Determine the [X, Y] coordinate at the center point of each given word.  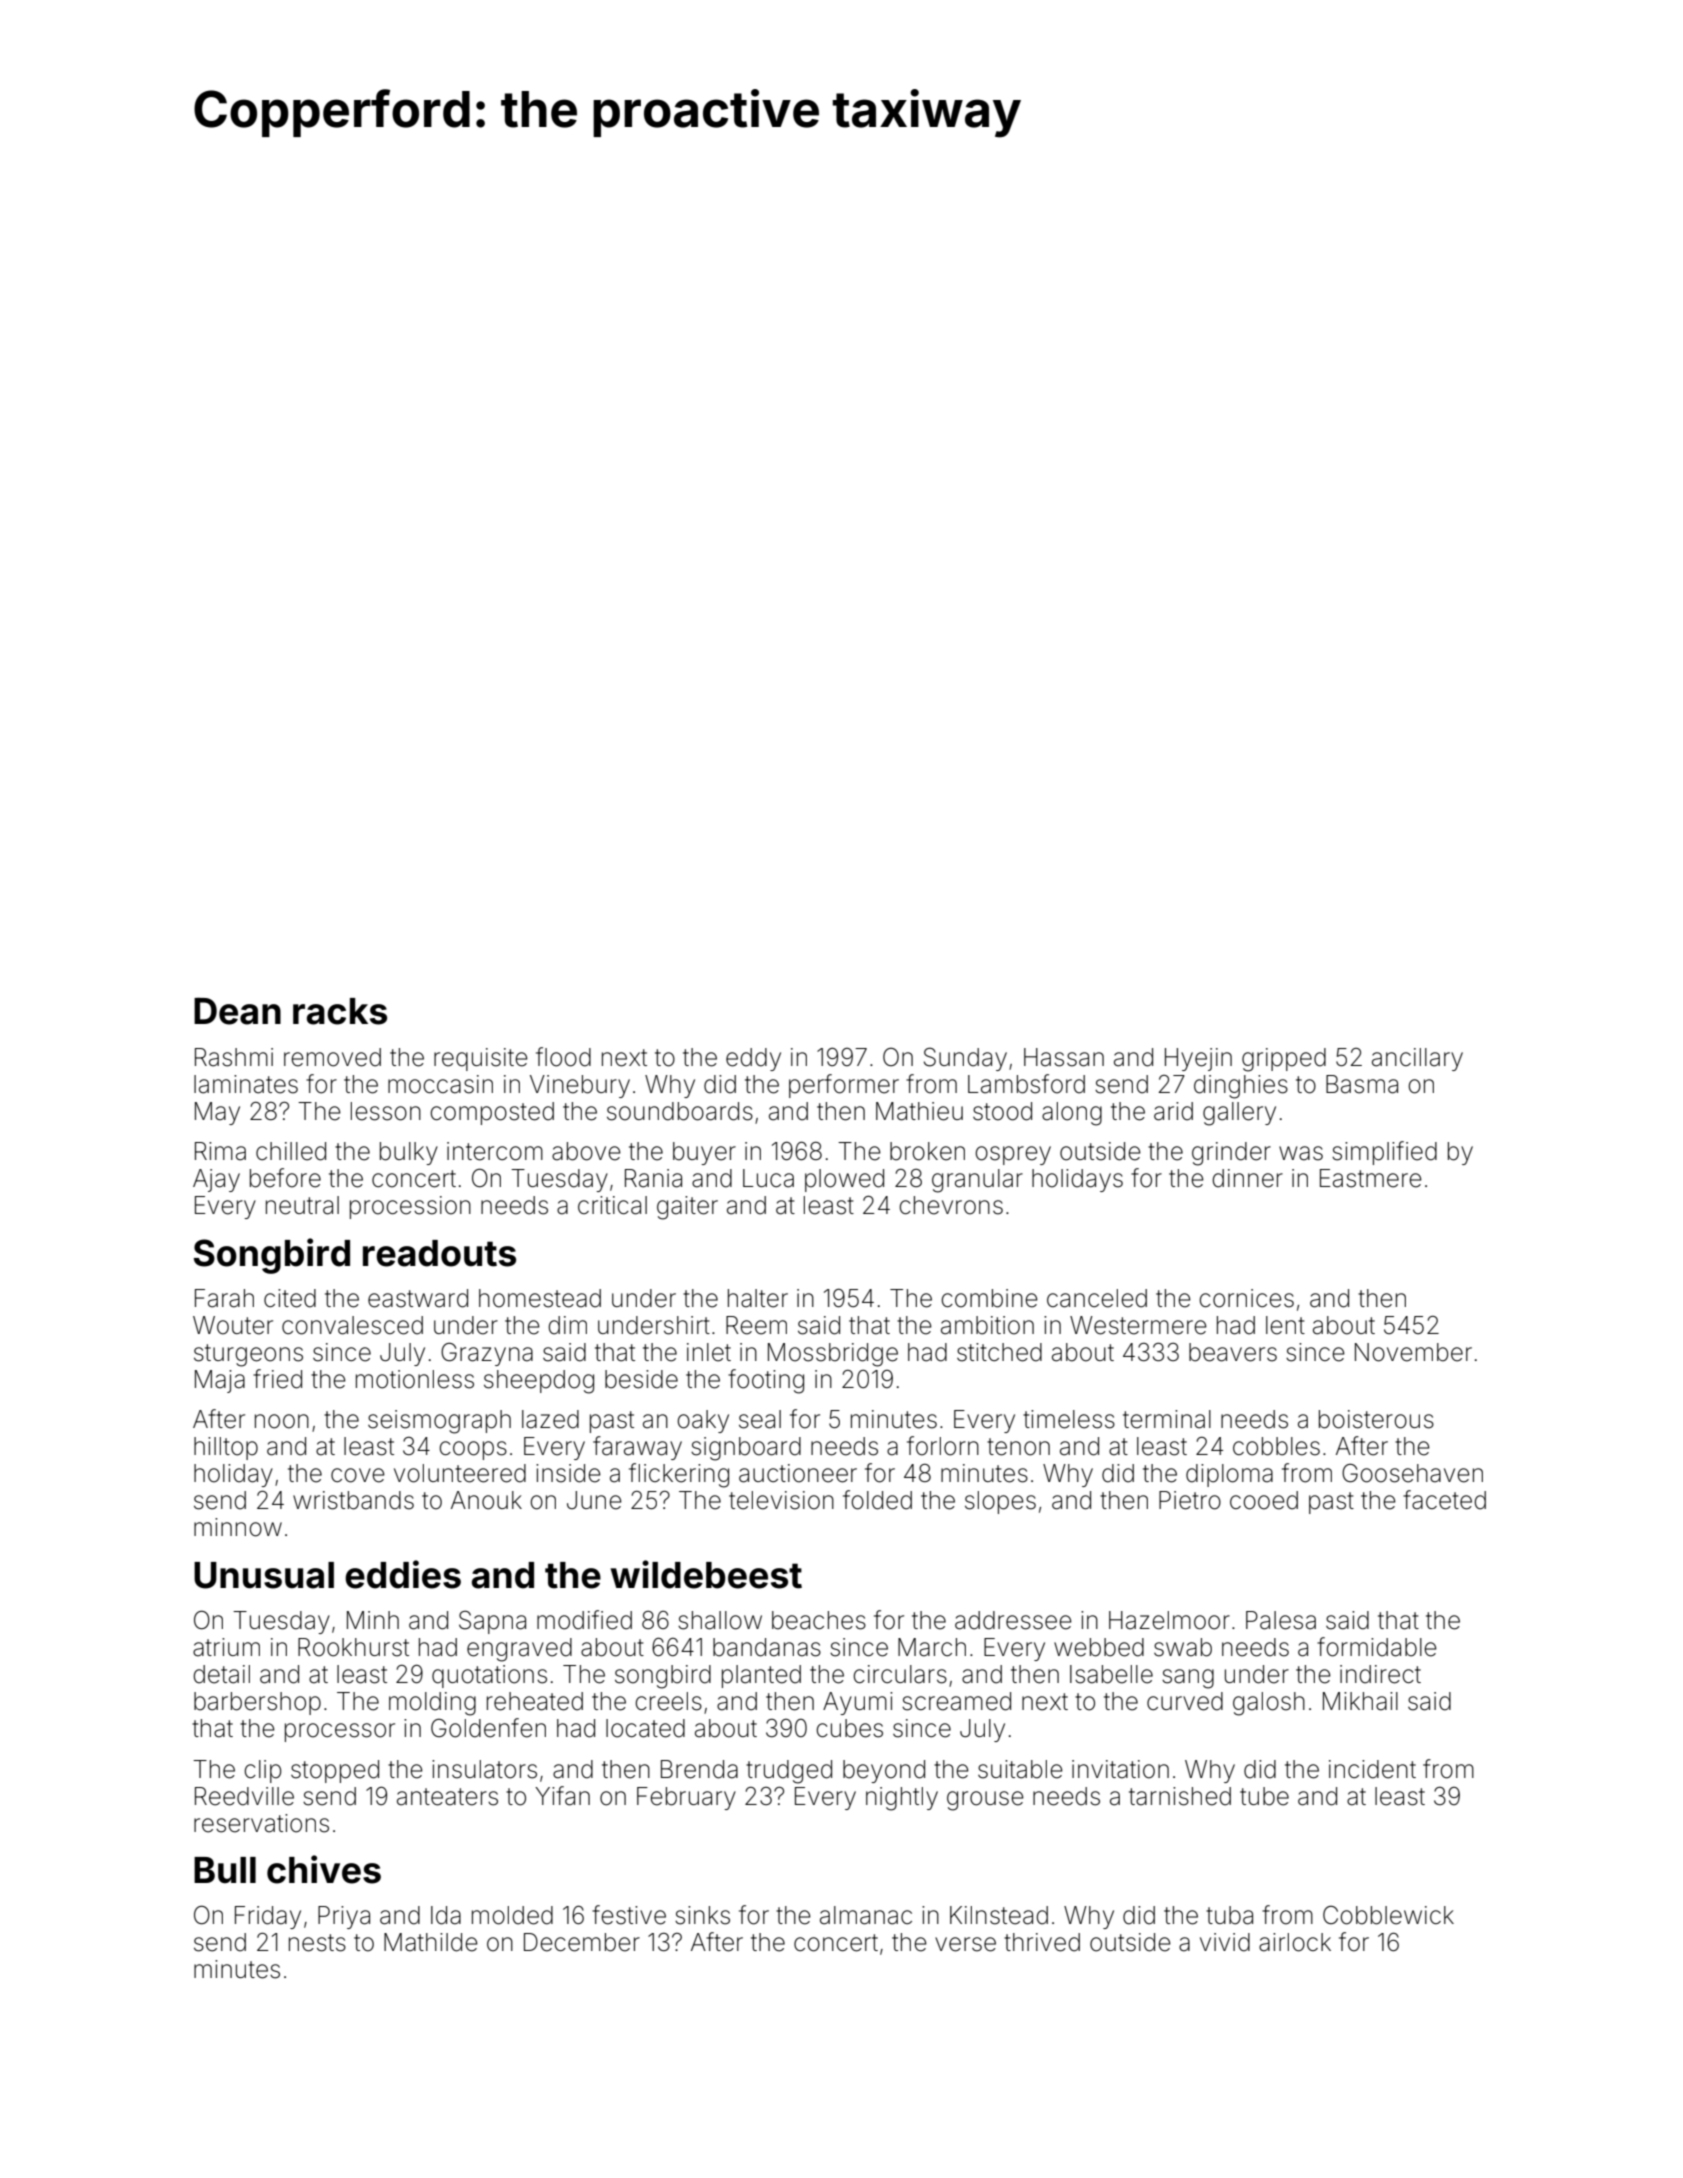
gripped [1284, 1060]
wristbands [353, 1500]
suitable [1020, 1769]
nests [317, 1943]
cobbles [1276, 1446]
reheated [535, 1701]
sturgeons [248, 1355]
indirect [1380, 1674]
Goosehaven [1412, 1473]
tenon [1018, 1447]
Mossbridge [833, 1355]
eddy [753, 1059]
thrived [1042, 1942]
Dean [237, 1011]
